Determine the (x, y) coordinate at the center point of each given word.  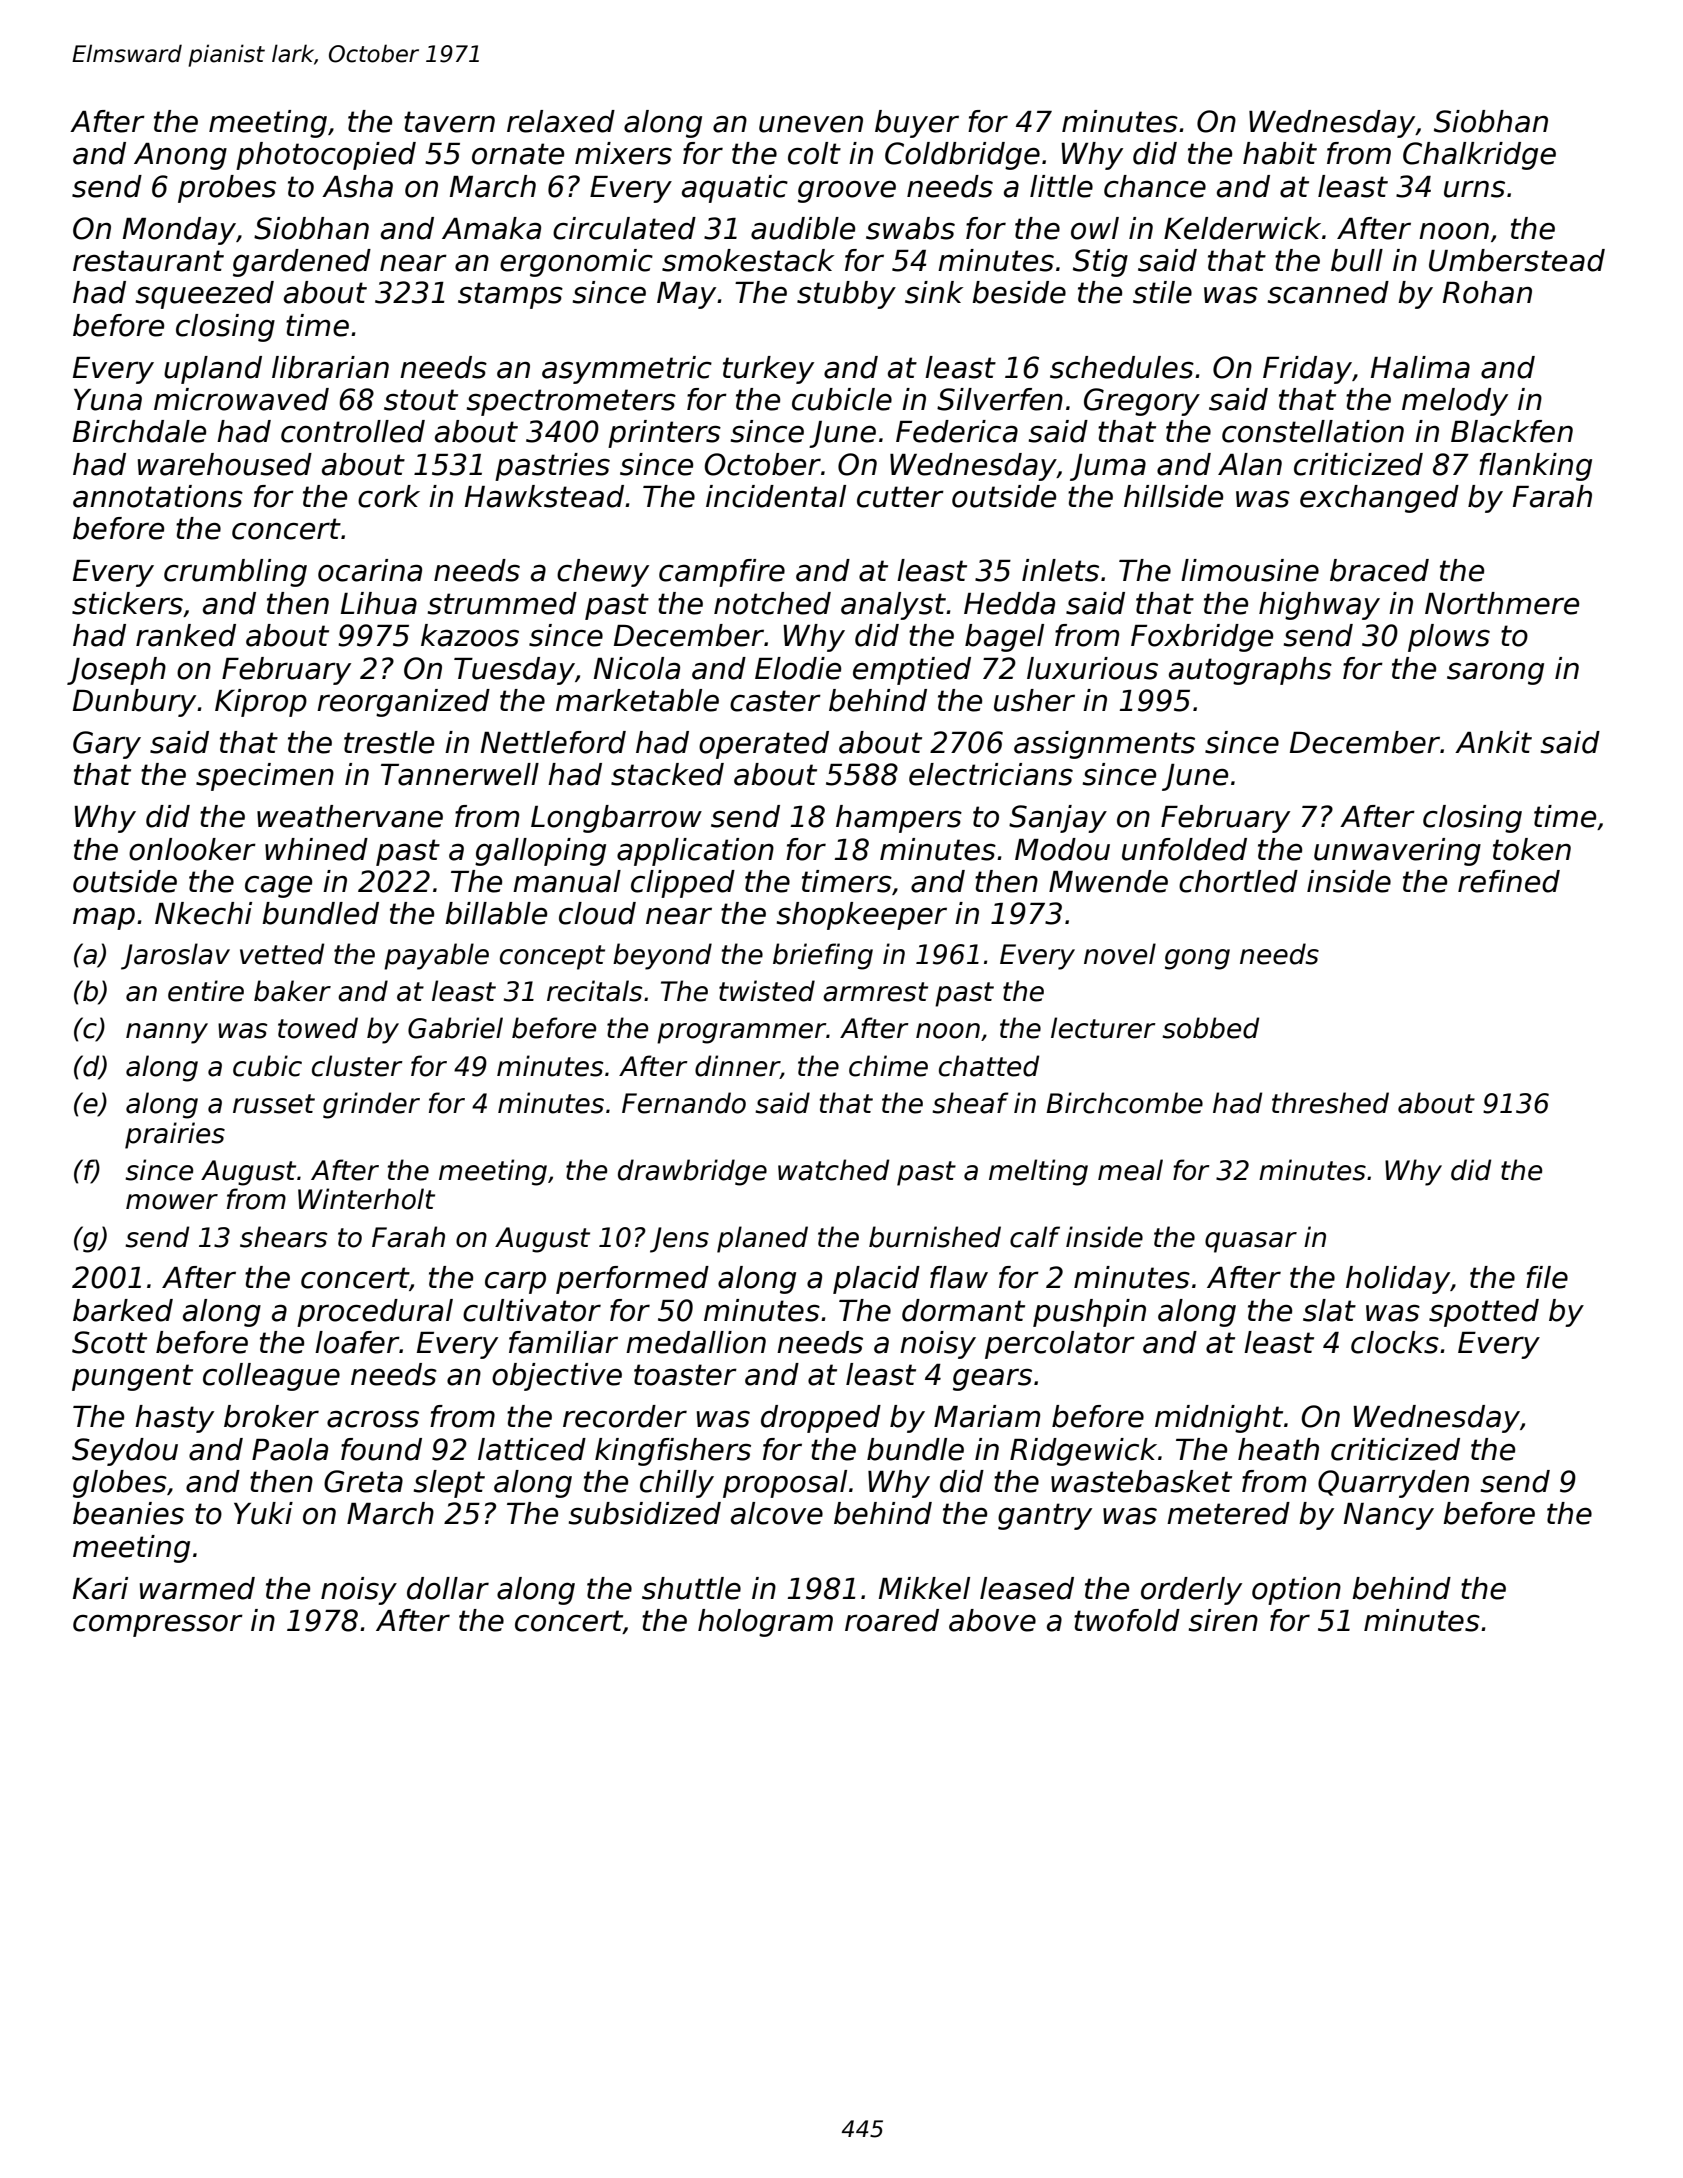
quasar (1251, 1242)
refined (1509, 881)
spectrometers (571, 402)
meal (1130, 1170)
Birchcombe (1124, 1103)
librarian (330, 367)
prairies (175, 1135)
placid (876, 1280)
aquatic (735, 189)
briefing (823, 956)
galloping (540, 852)
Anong (180, 156)
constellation (1313, 431)
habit (1280, 153)
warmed (197, 1588)
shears (283, 1237)
